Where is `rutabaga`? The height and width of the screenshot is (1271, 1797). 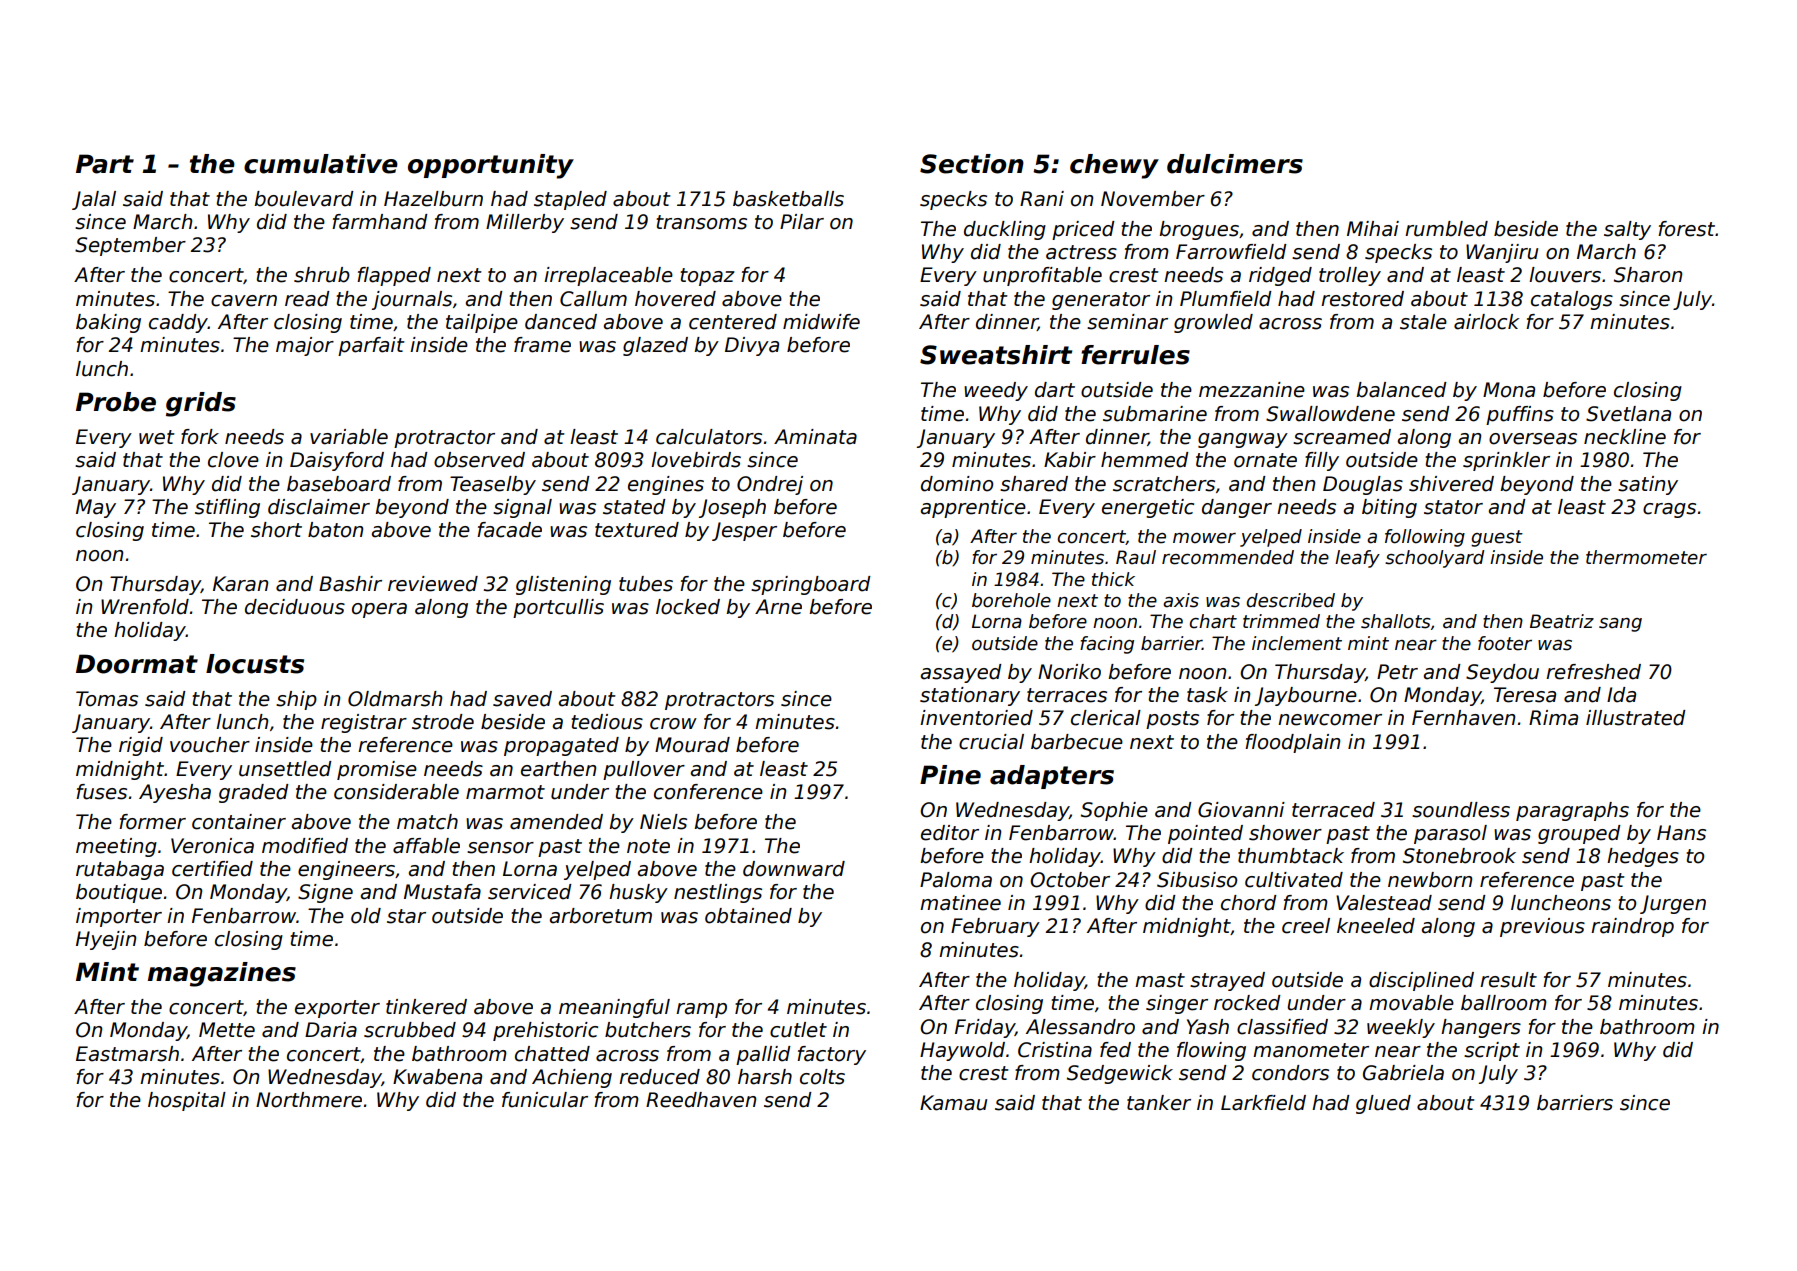 rutabaga is located at coordinates (120, 870).
